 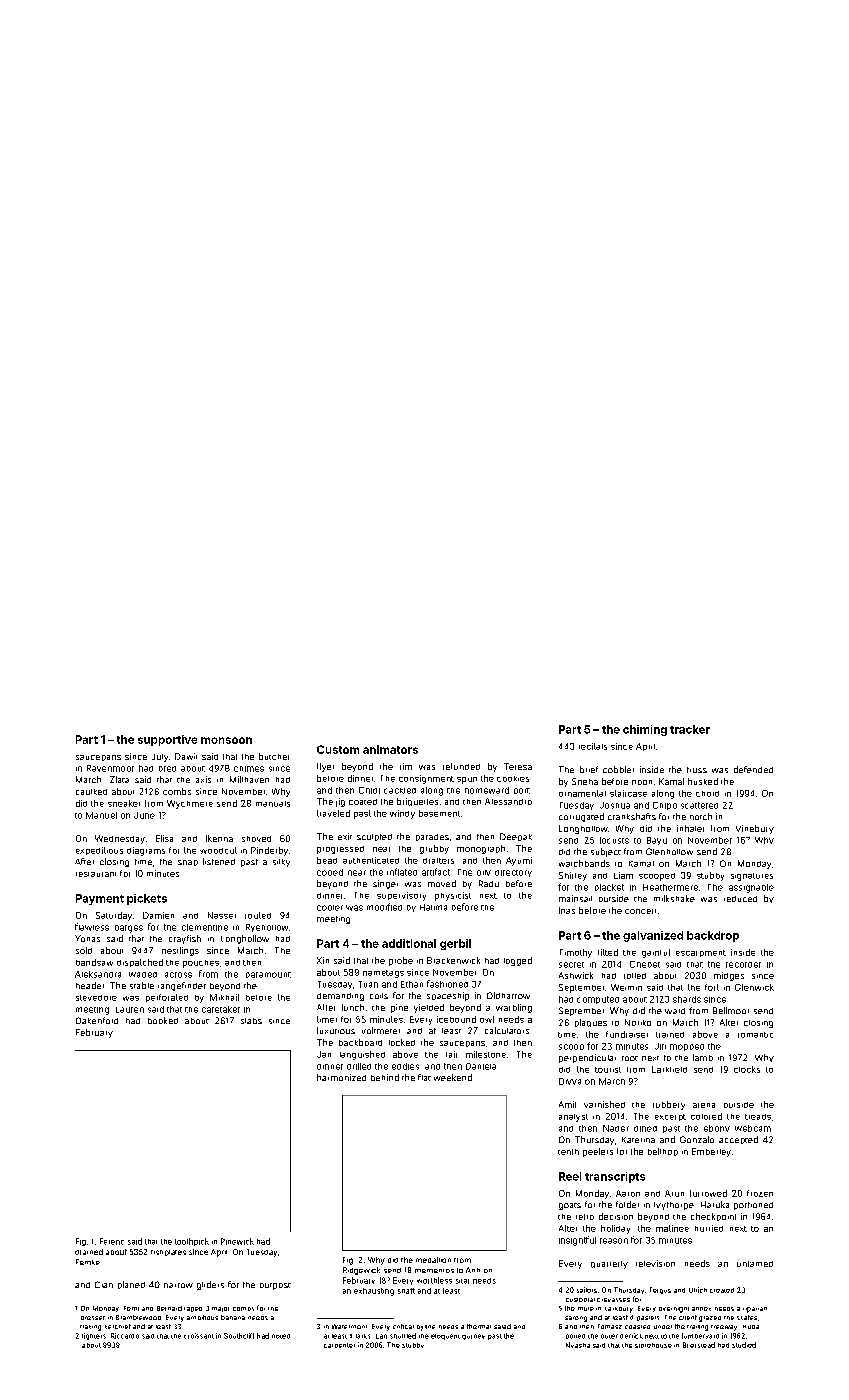 What do you see at coordinates (226, 740) in the screenshot?
I see `monsoon` at bounding box center [226, 740].
